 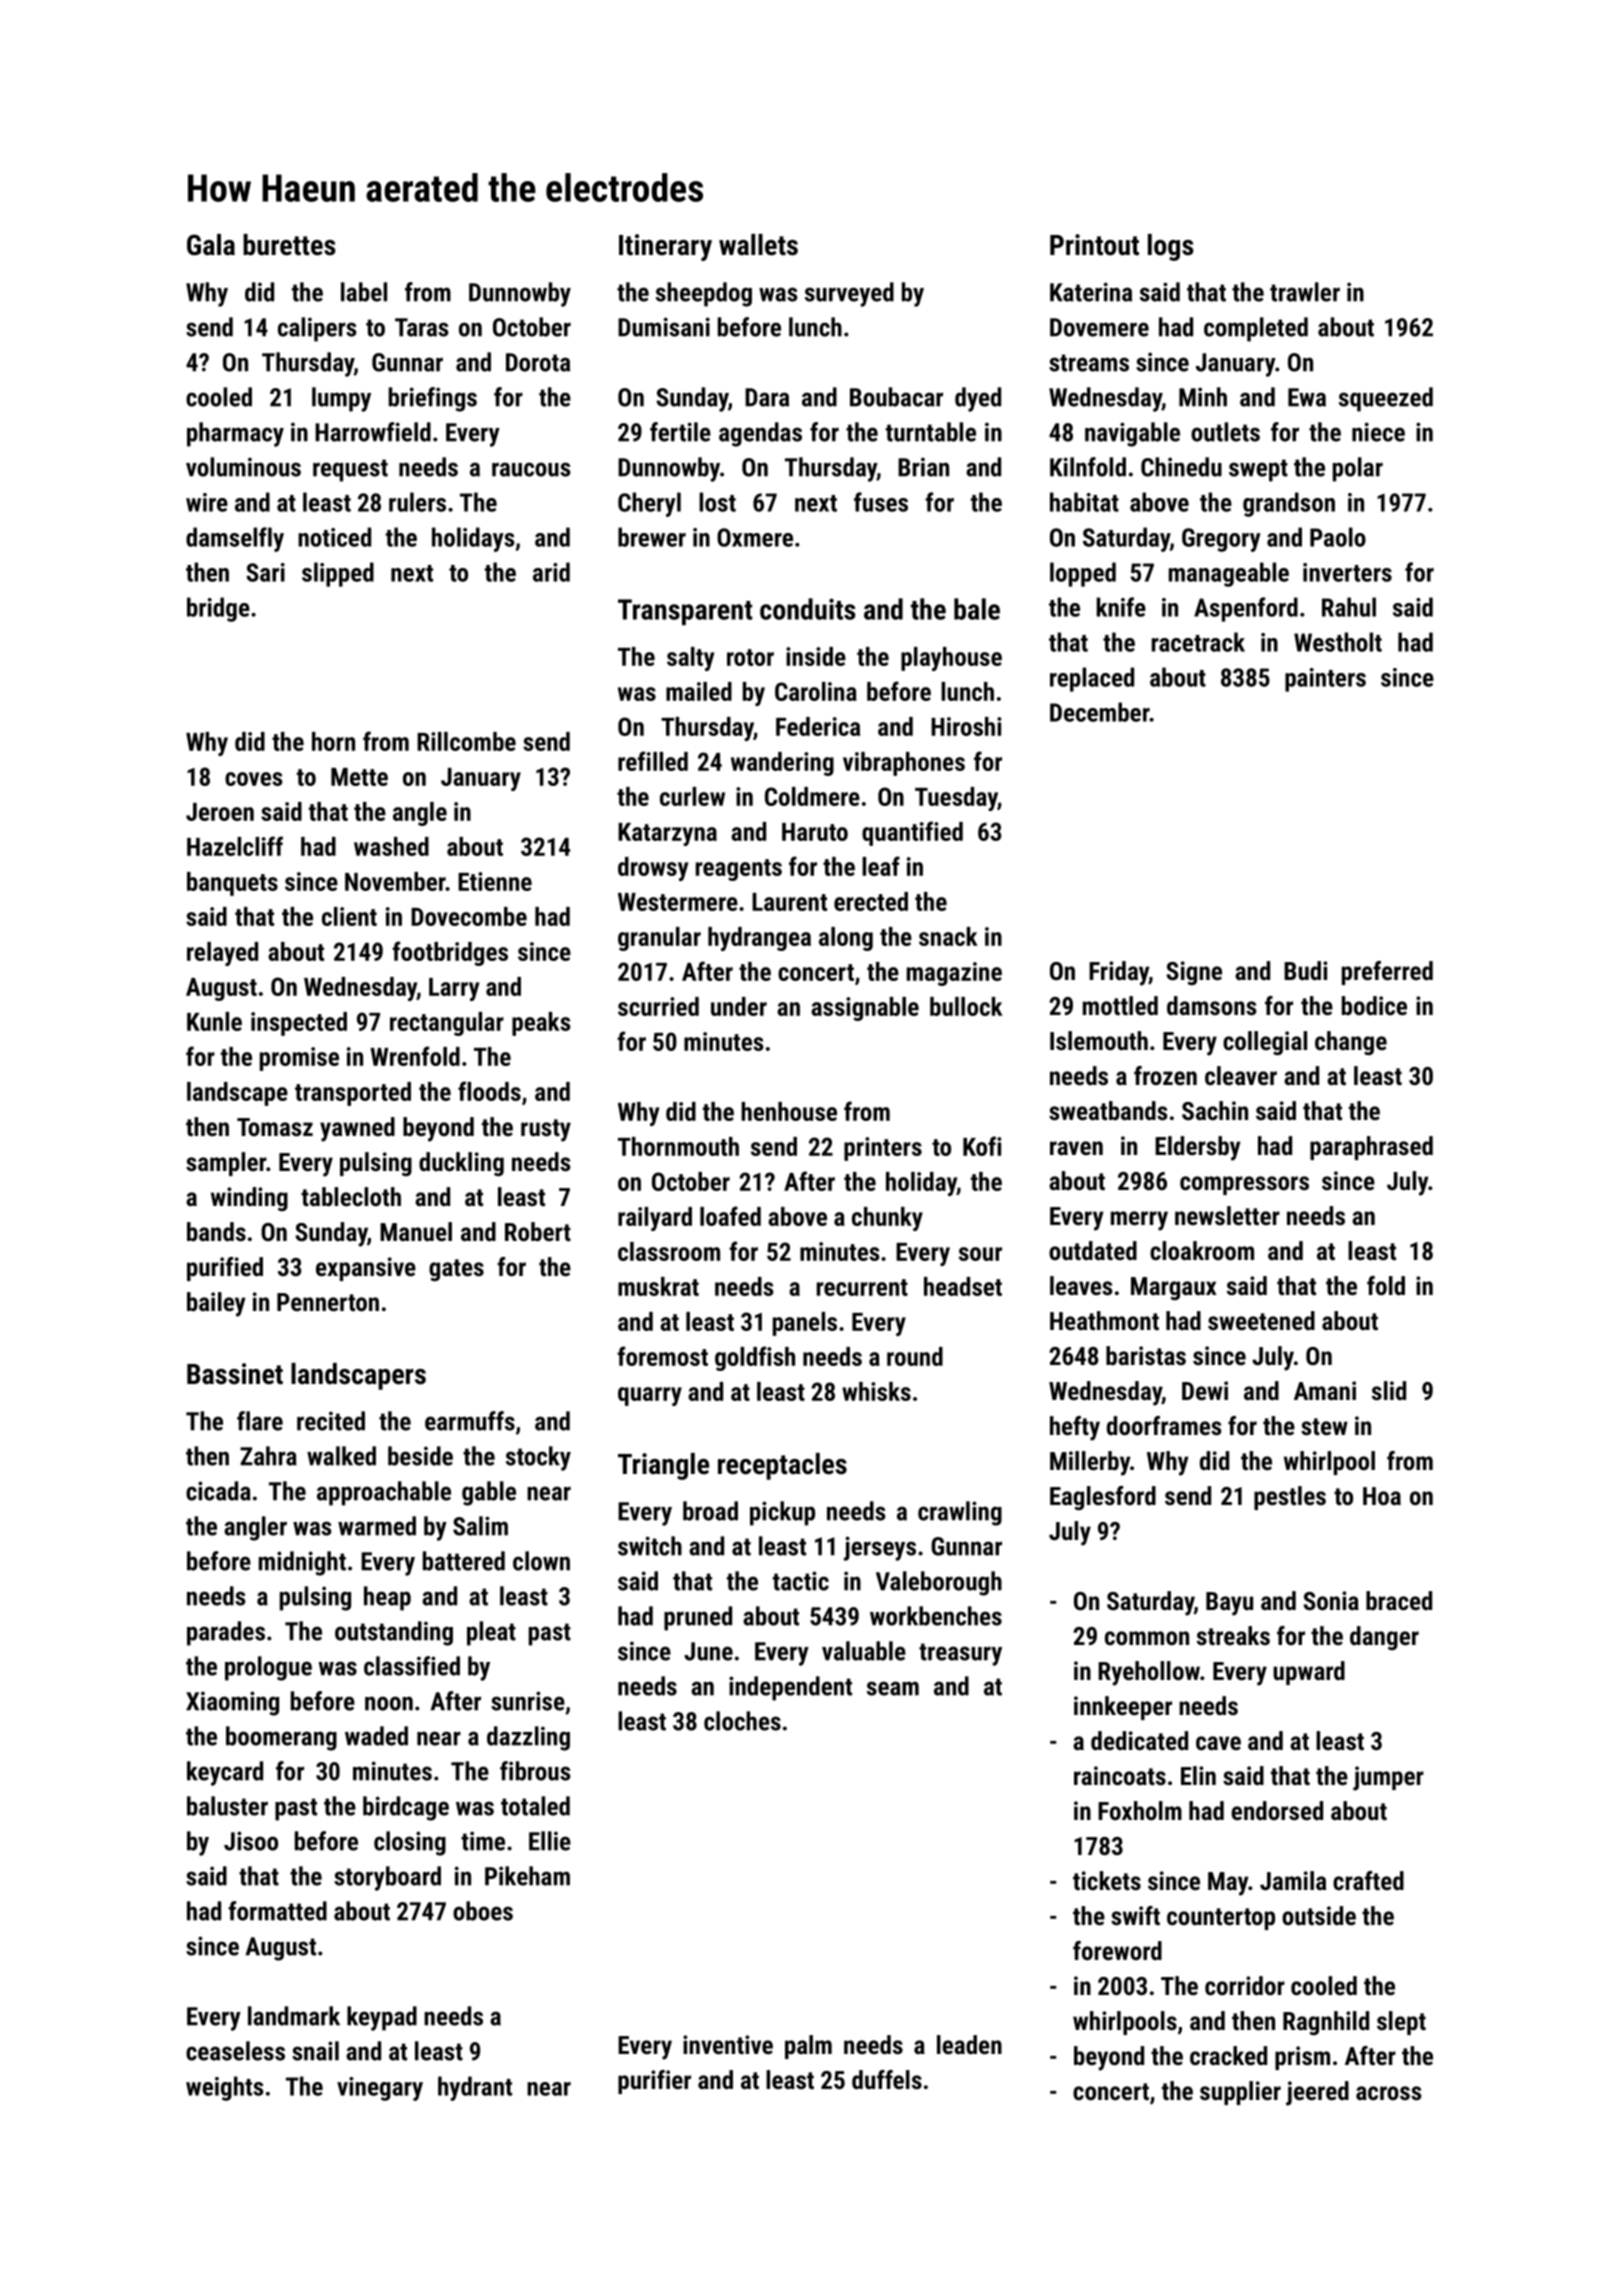 I want to click on goldfish, so click(x=755, y=1358).
